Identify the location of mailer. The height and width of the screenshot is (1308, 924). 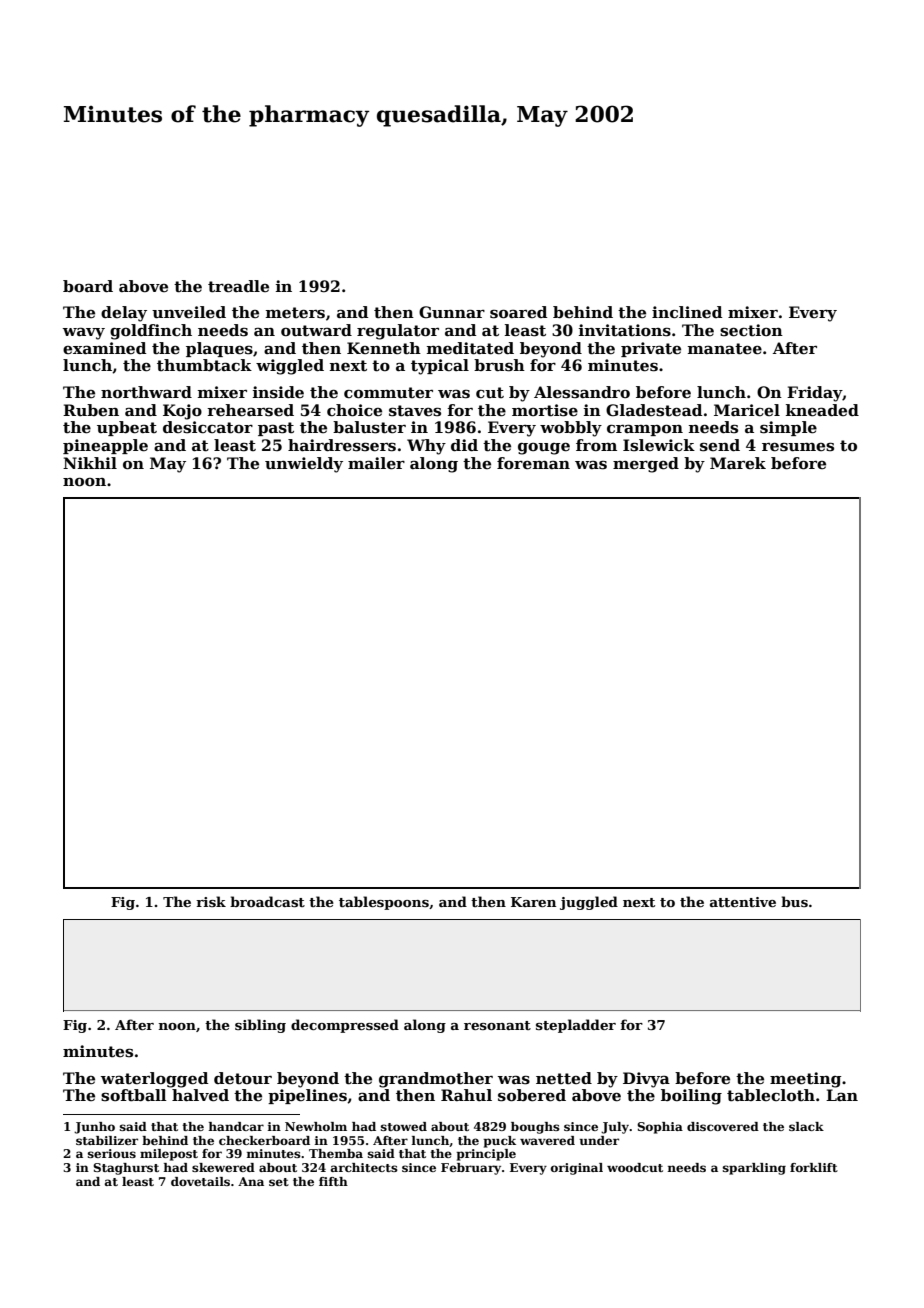
(376, 463).
